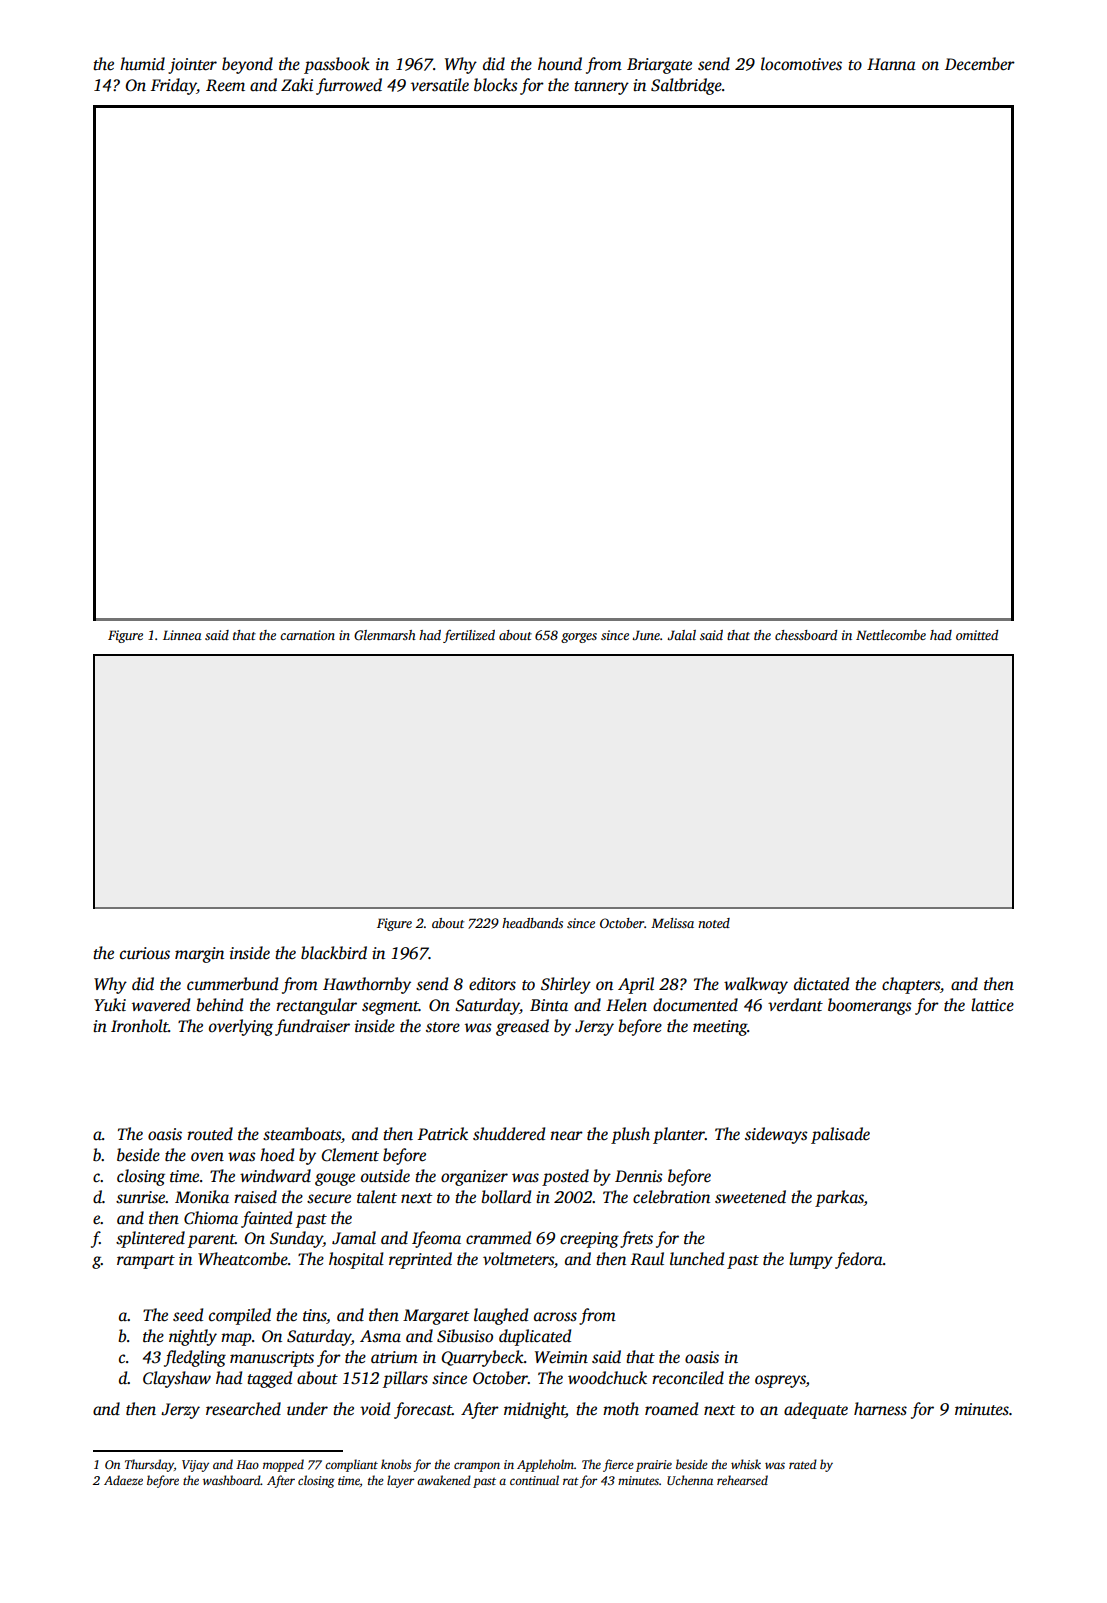  Describe the element at coordinates (801, 64) in the page. I see `locomotives` at that location.
